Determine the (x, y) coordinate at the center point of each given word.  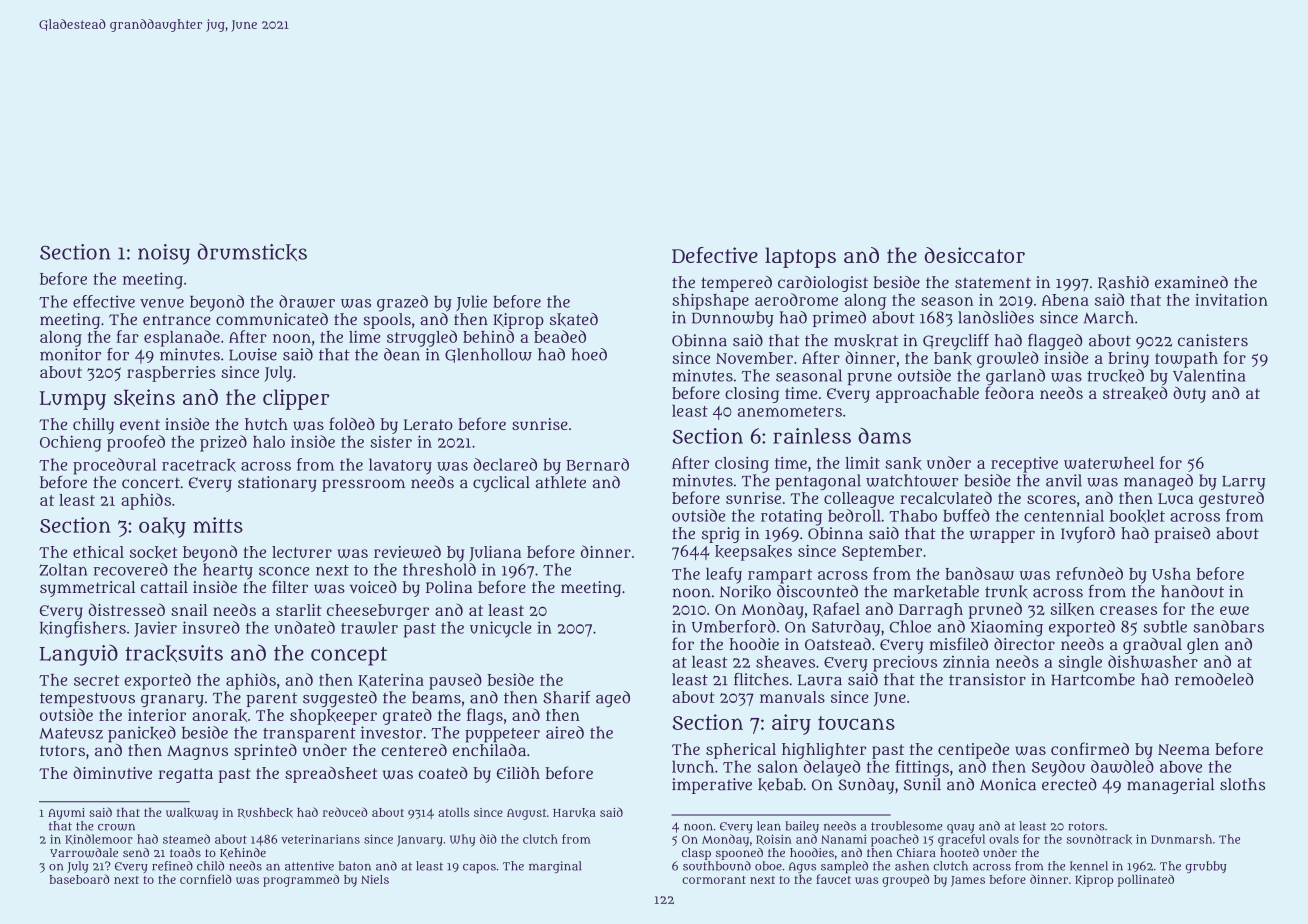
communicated (272, 319)
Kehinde (243, 853)
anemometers (790, 411)
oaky (162, 527)
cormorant (714, 880)
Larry (1244, 483)
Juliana (495, 554)
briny (1128, 360)
